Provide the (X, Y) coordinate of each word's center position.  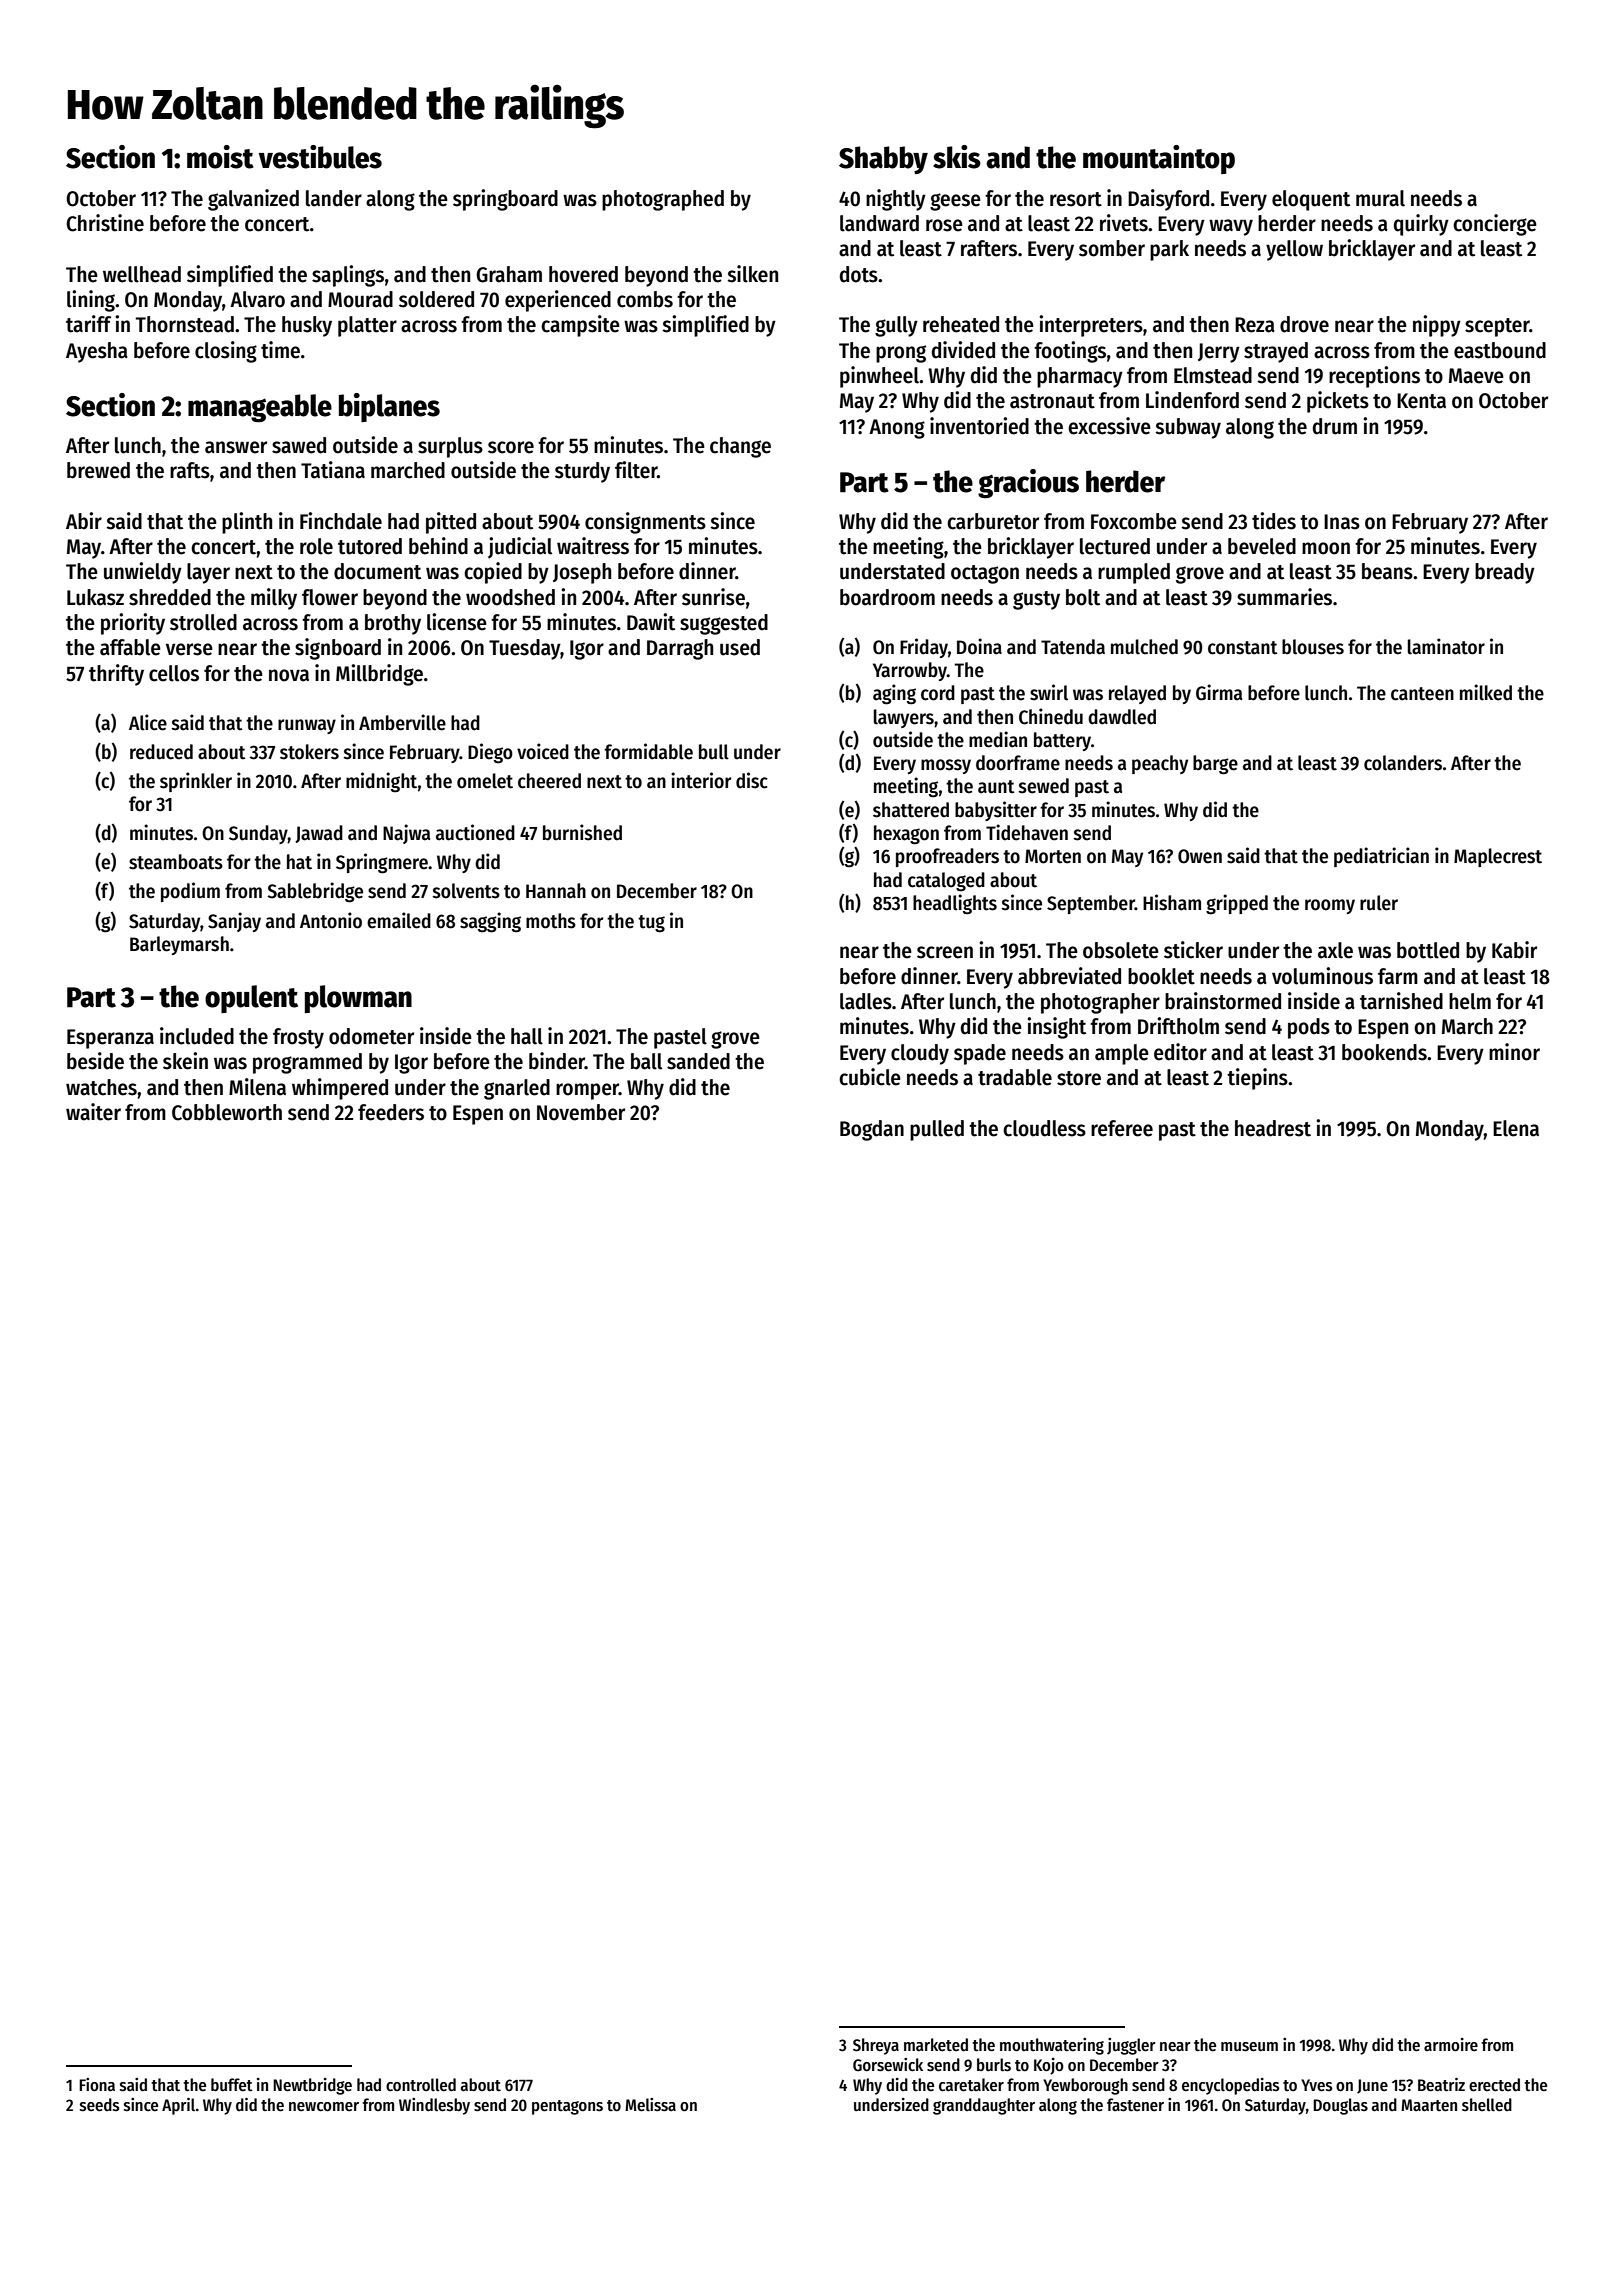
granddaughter (984, 2106)
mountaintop (1159, 159)
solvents (466, 891)
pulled (937, 1130)
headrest (1273, 1128)
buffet (232, 2085)
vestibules (320, 157)
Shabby (883, 160)
